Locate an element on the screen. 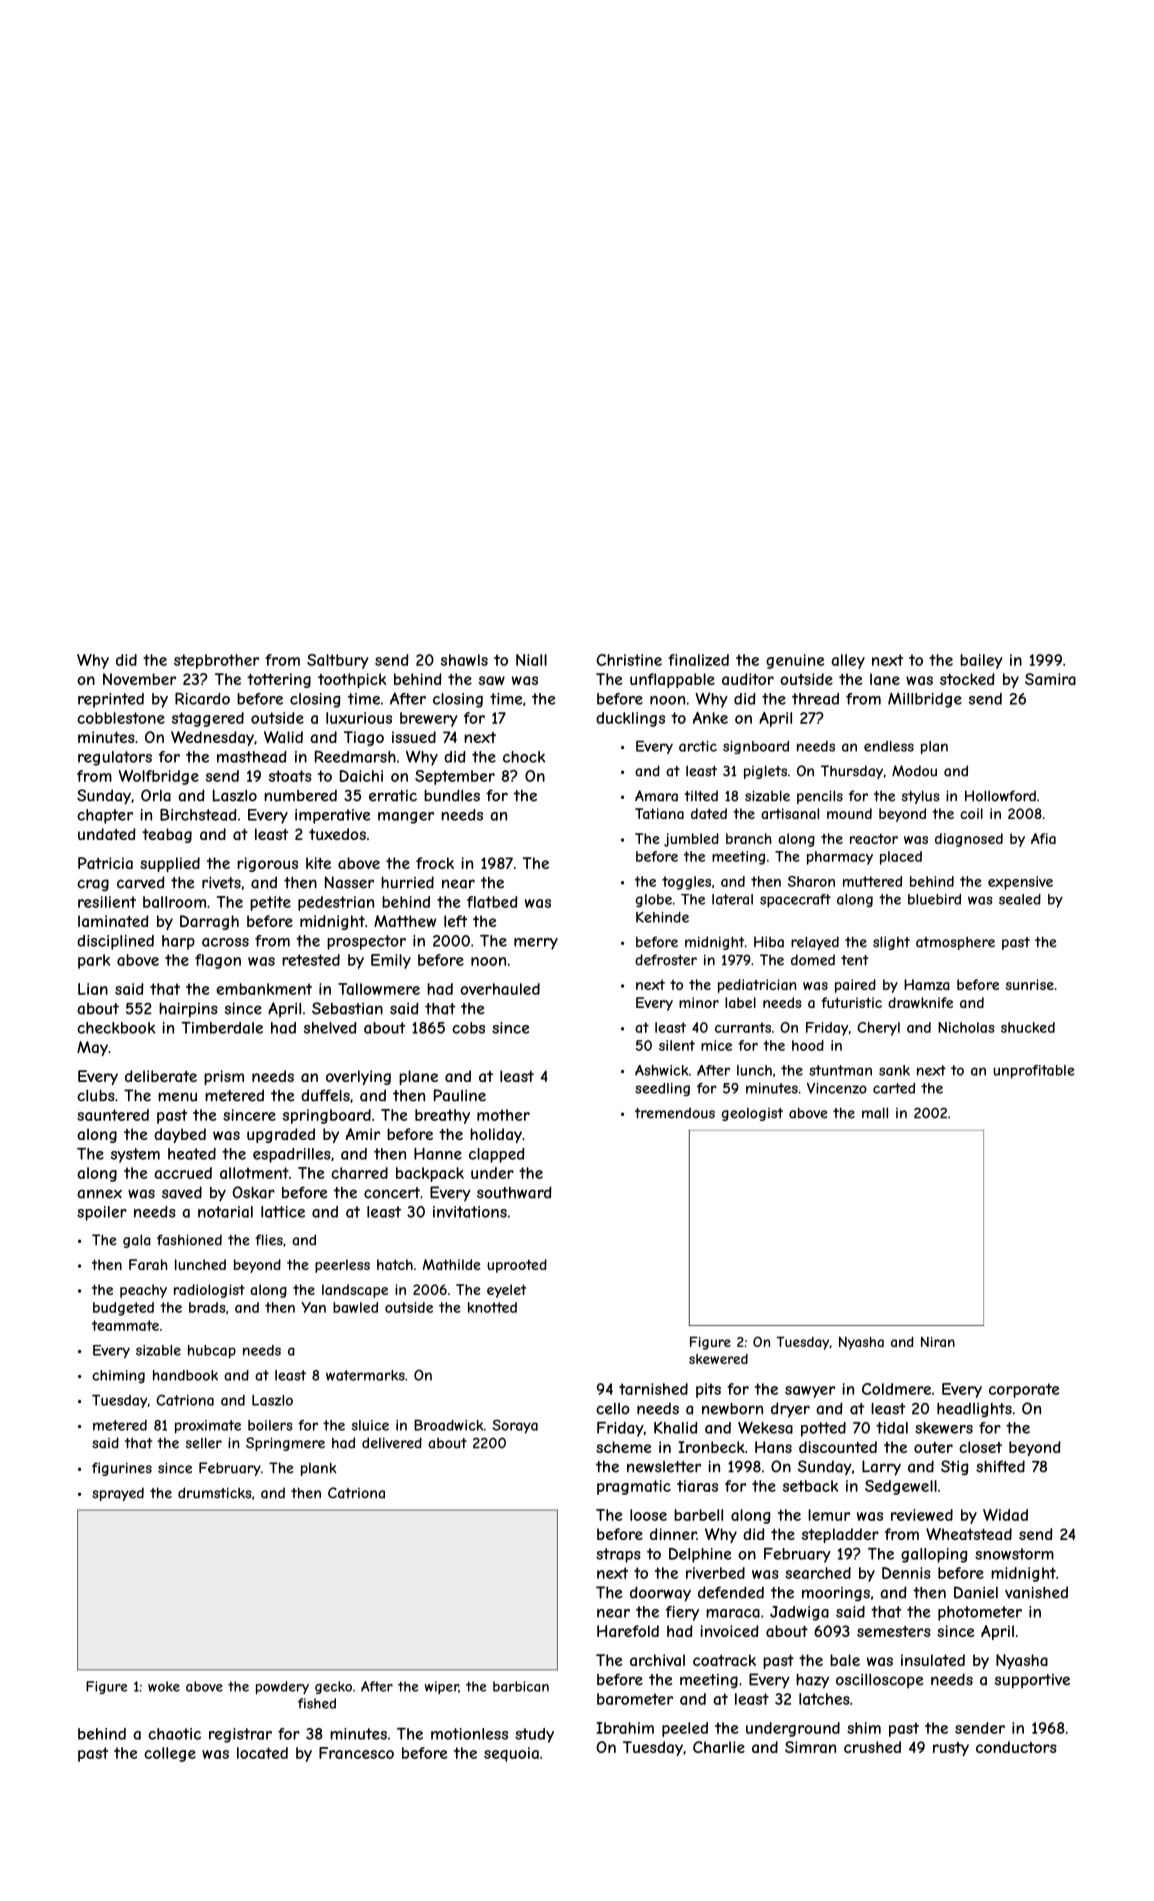  Charlie is located at coordinates (719, 1747).
